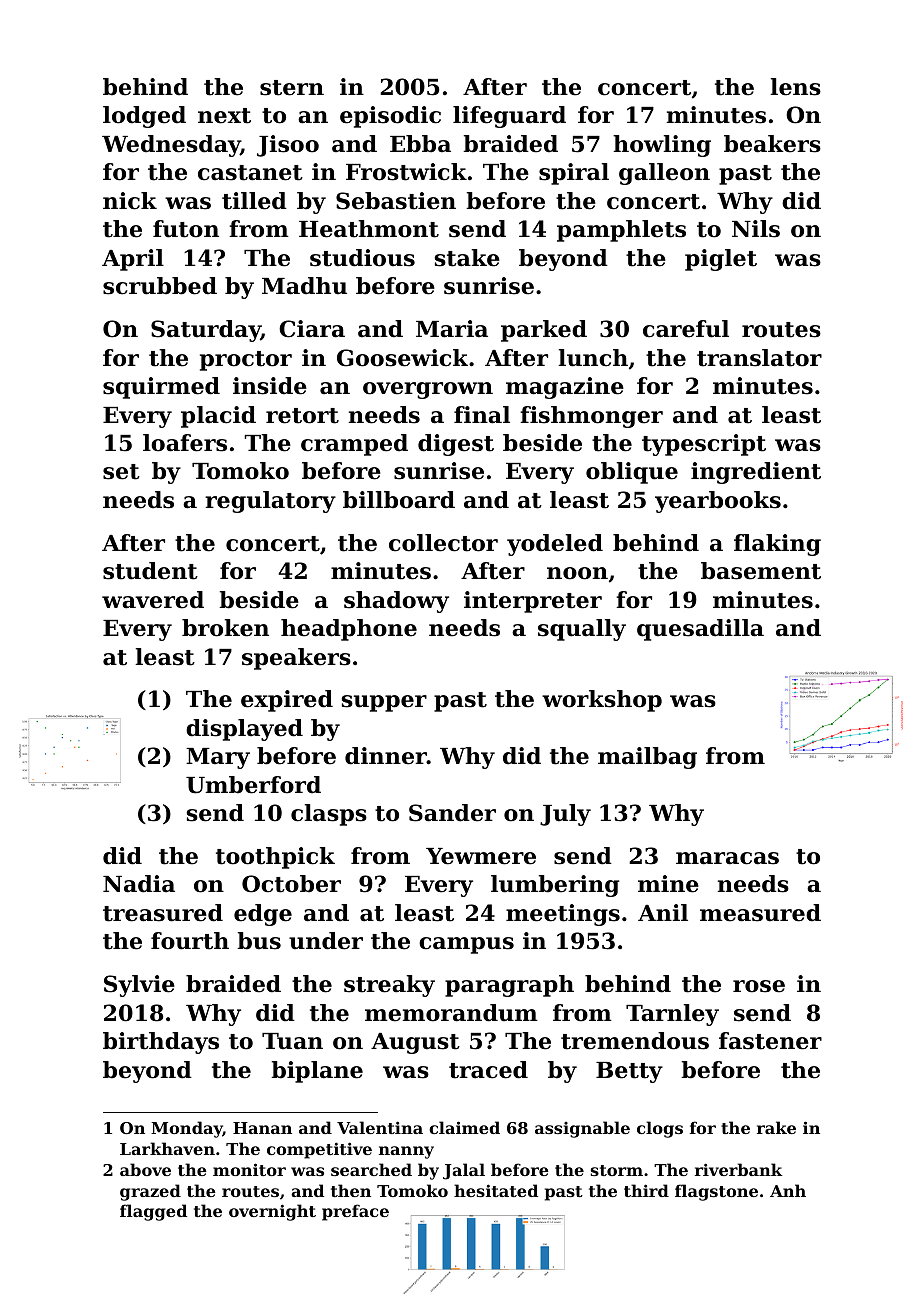 This image has width=924, height=1314. Describe the element at coordinates (795, 87) in the image. I see `lens` at that location.
